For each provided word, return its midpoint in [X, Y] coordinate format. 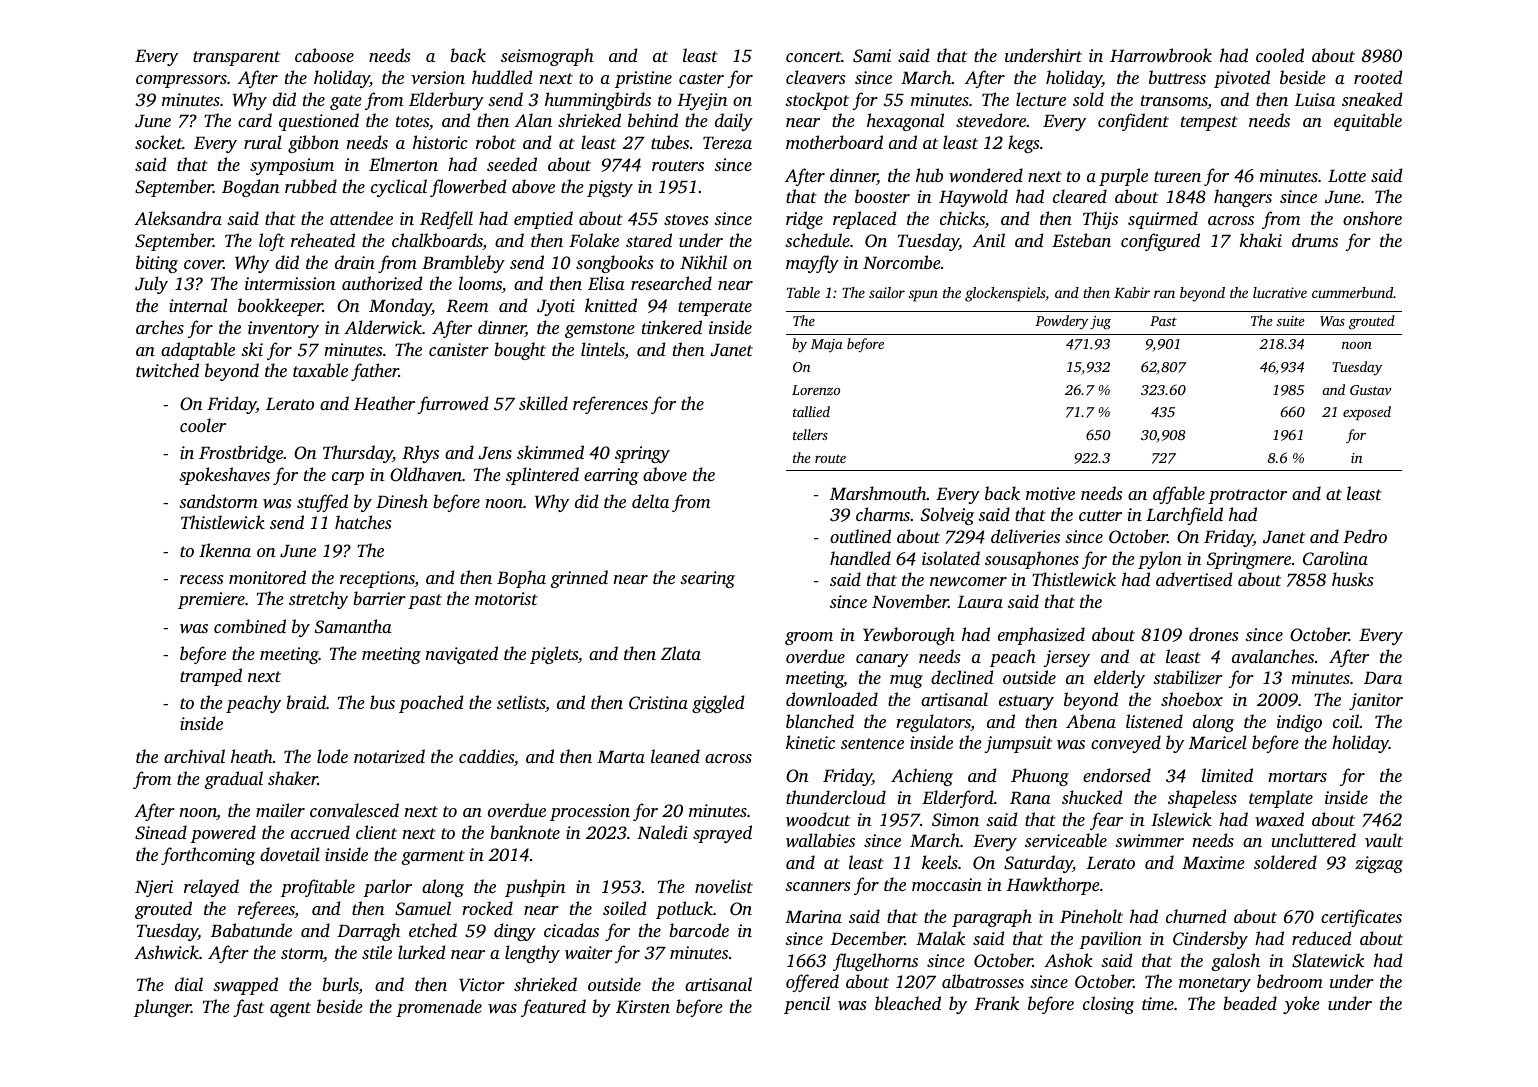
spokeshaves [224, 476]
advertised [1194, 579]
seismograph [547, 57]
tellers [810, 434]
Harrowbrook [1161, 55]
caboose [324, 55]
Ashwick [166, 952]
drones [1213, 634]
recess [201, 579]
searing [707, 579]
